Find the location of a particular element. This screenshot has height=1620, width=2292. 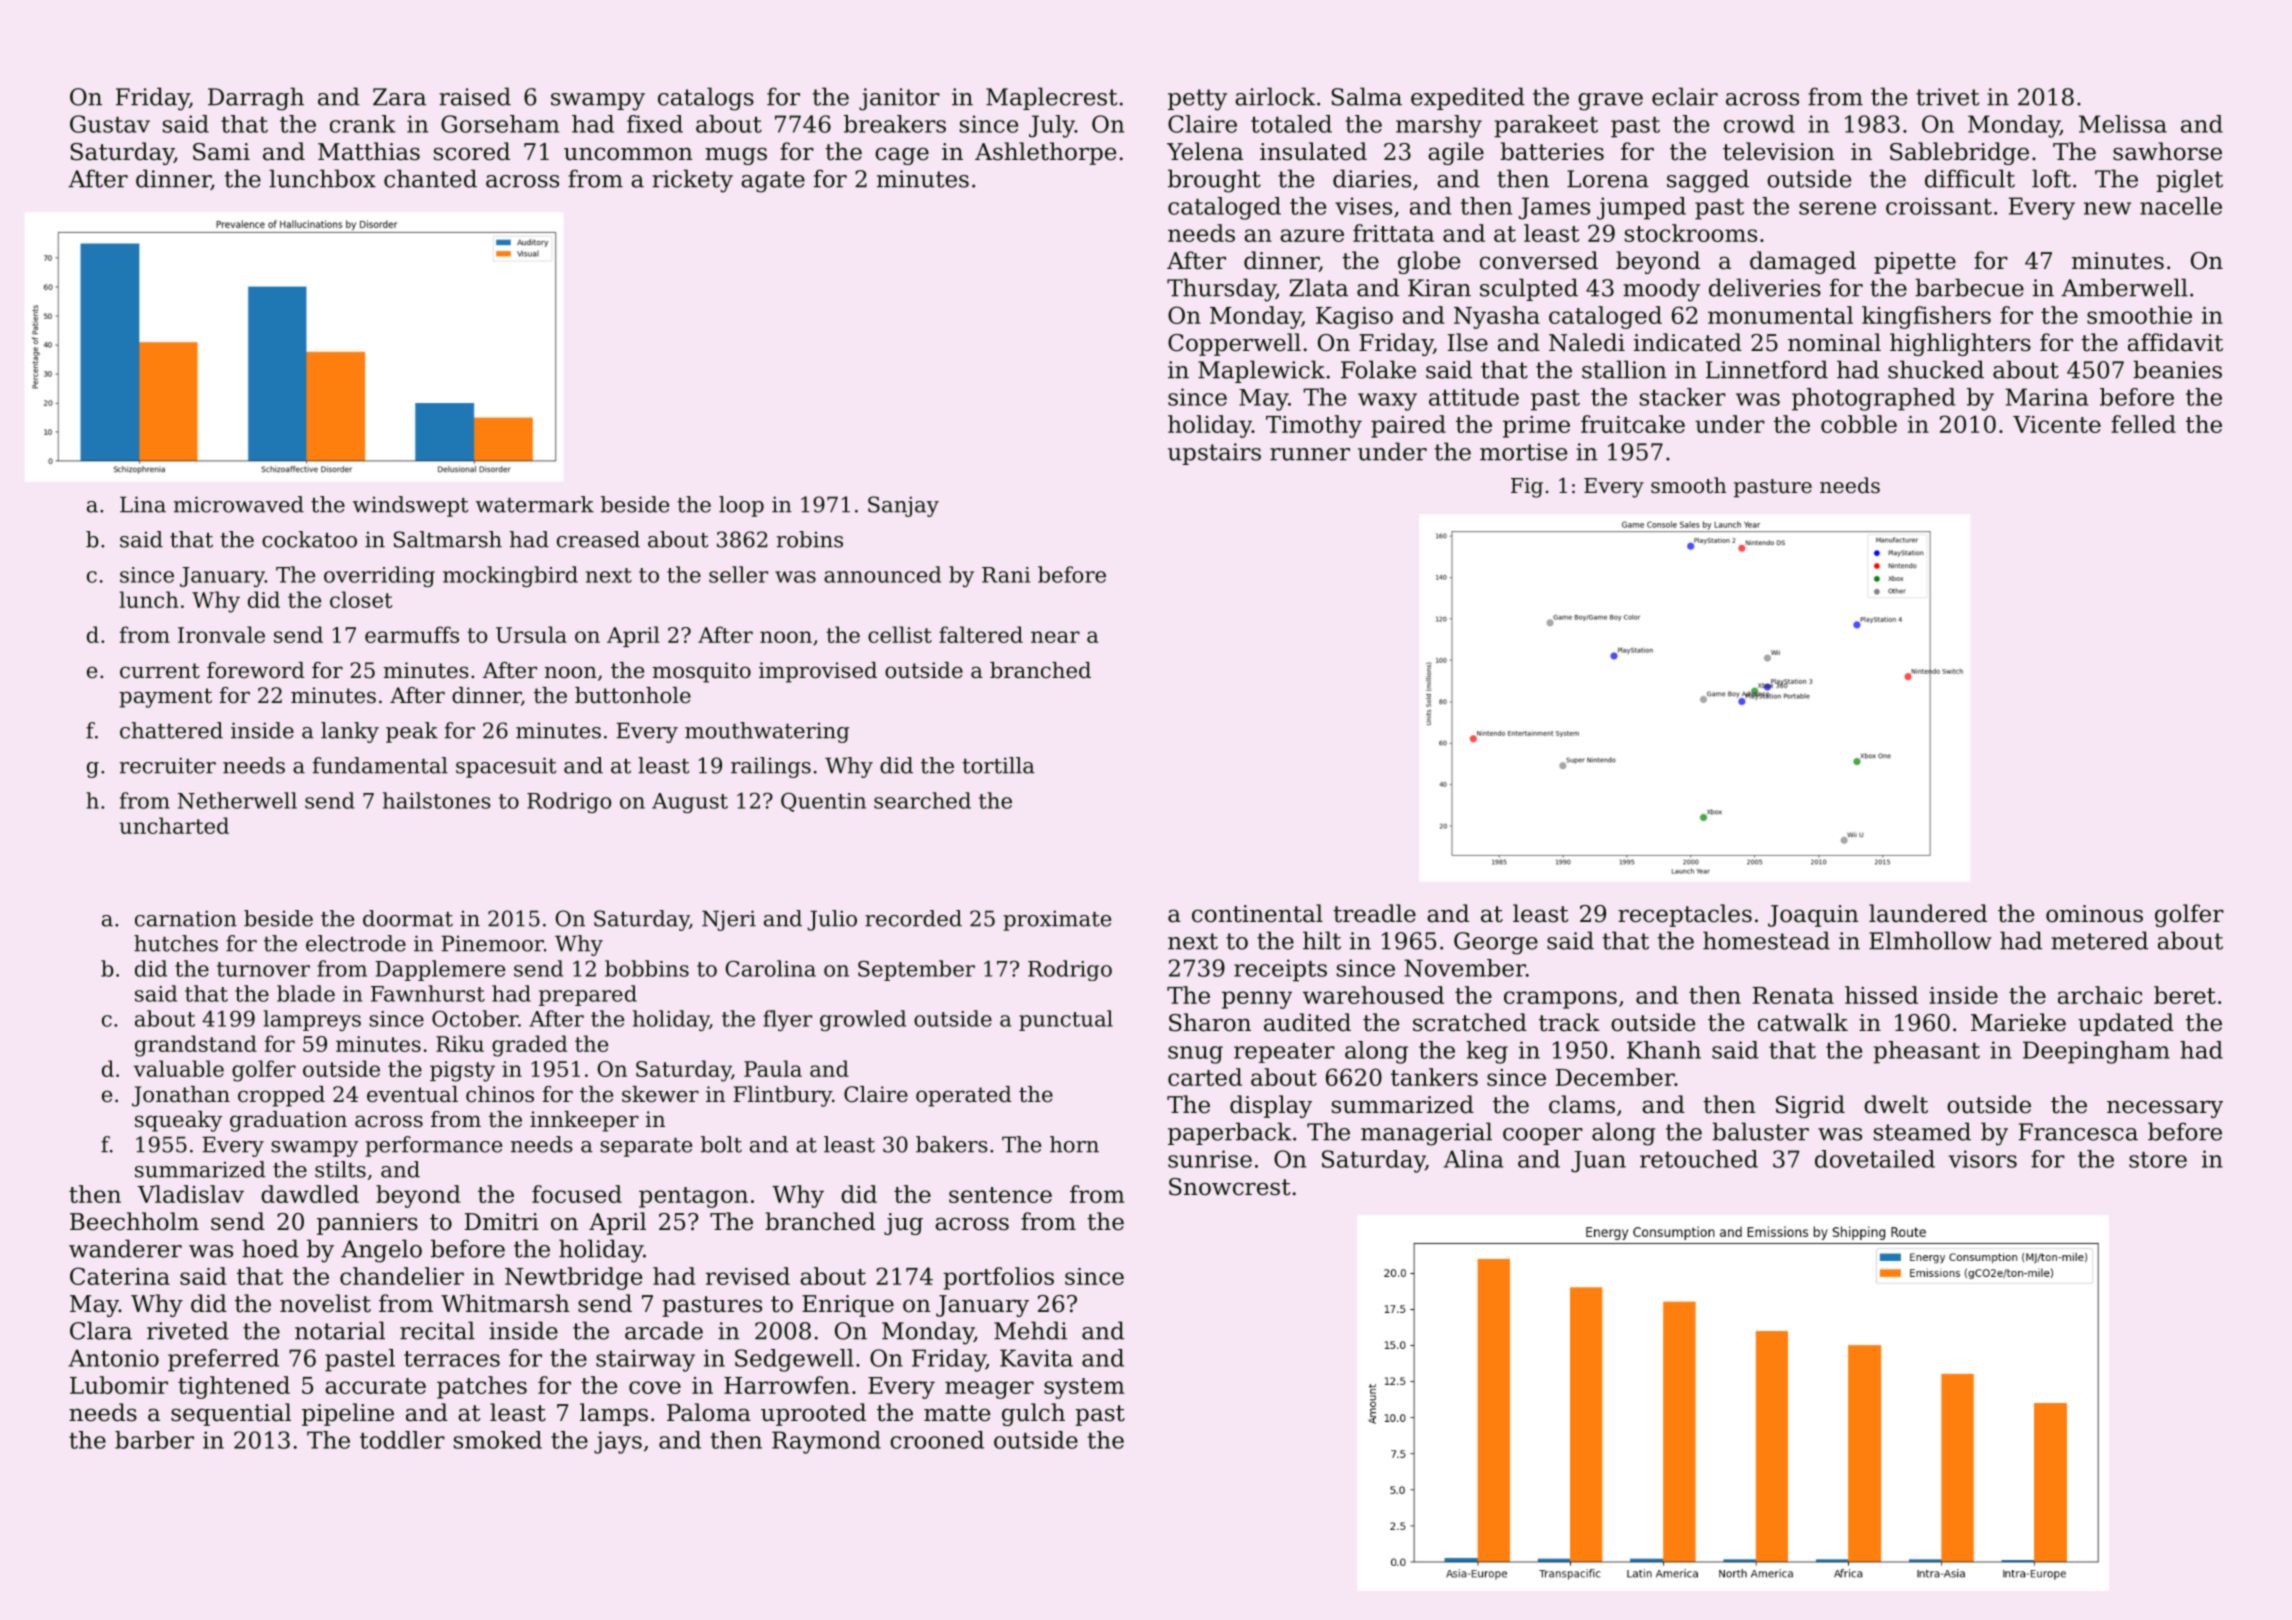

Ironvale is located at coordinates (221, 634).
